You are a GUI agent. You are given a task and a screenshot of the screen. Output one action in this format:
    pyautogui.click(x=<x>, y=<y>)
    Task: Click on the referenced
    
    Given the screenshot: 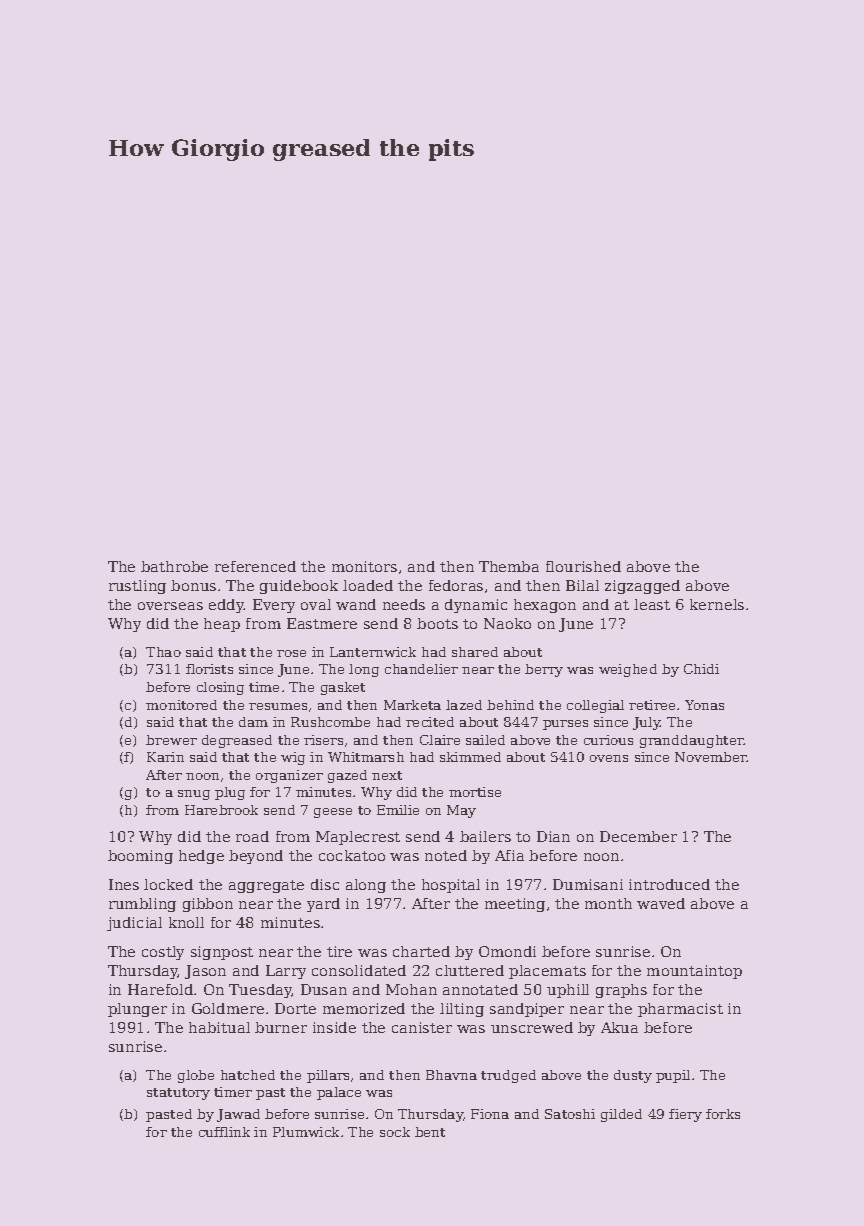 What is the action you would take?
    pyautogui.click(x=255, y=566)
